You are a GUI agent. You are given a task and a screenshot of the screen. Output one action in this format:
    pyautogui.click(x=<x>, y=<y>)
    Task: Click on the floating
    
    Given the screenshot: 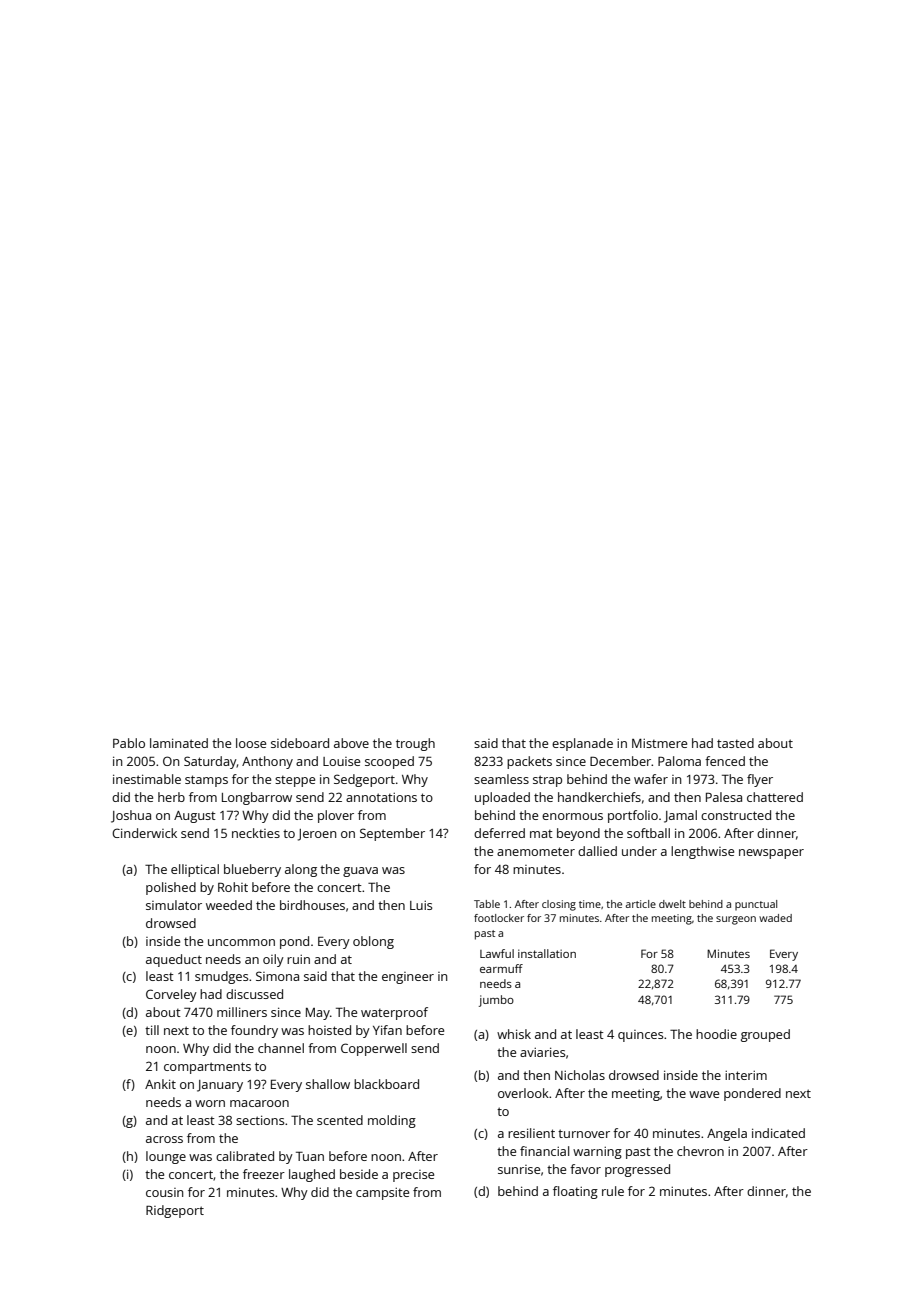 What is the action you would take?
    pyautogui.click(x=575, y=1192)
